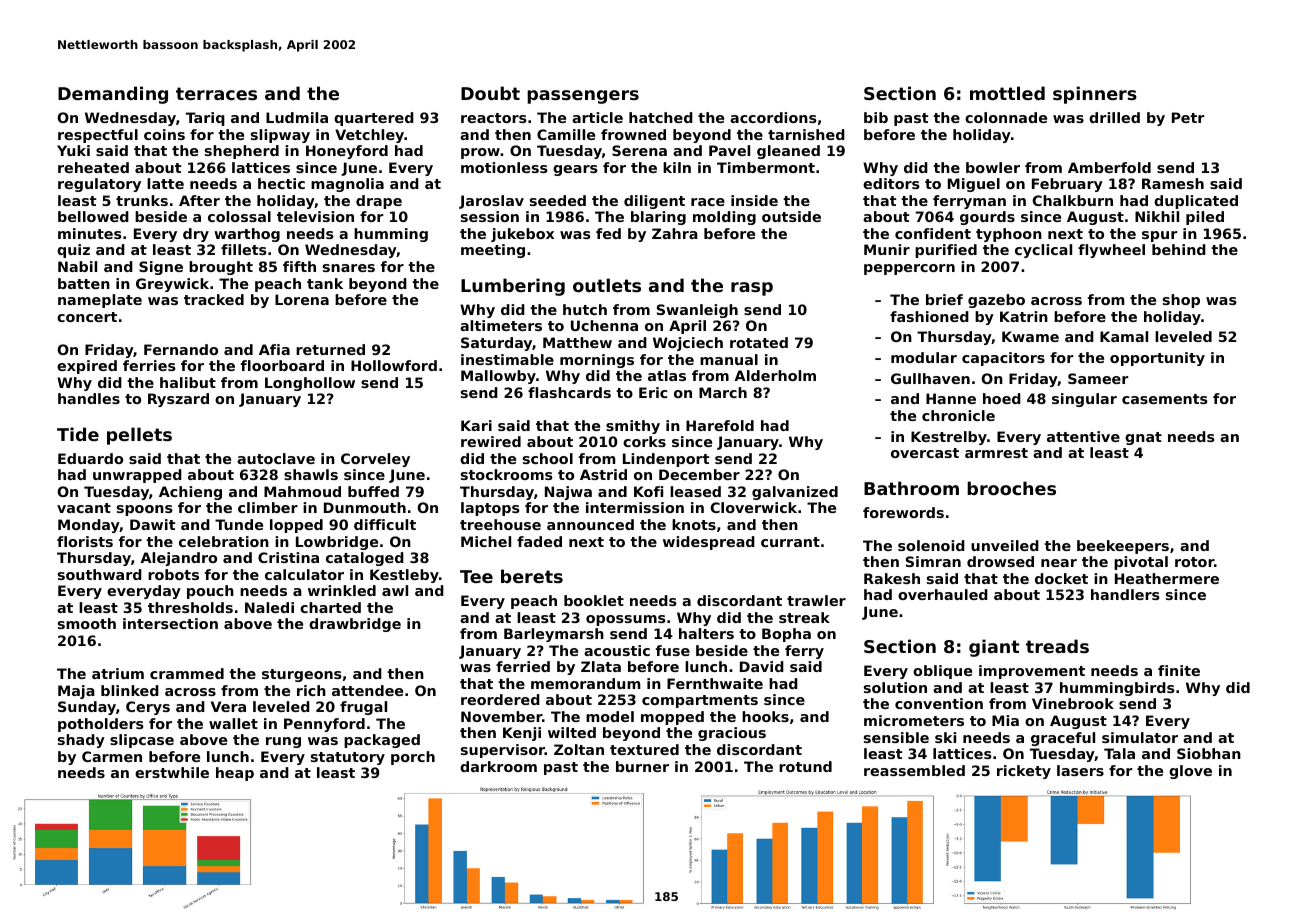 The image size is (1308, 924). What do you see at coordinates (302, 675) in the screenshot?
I see `sturgeons` at bounding box center [302, 675].
